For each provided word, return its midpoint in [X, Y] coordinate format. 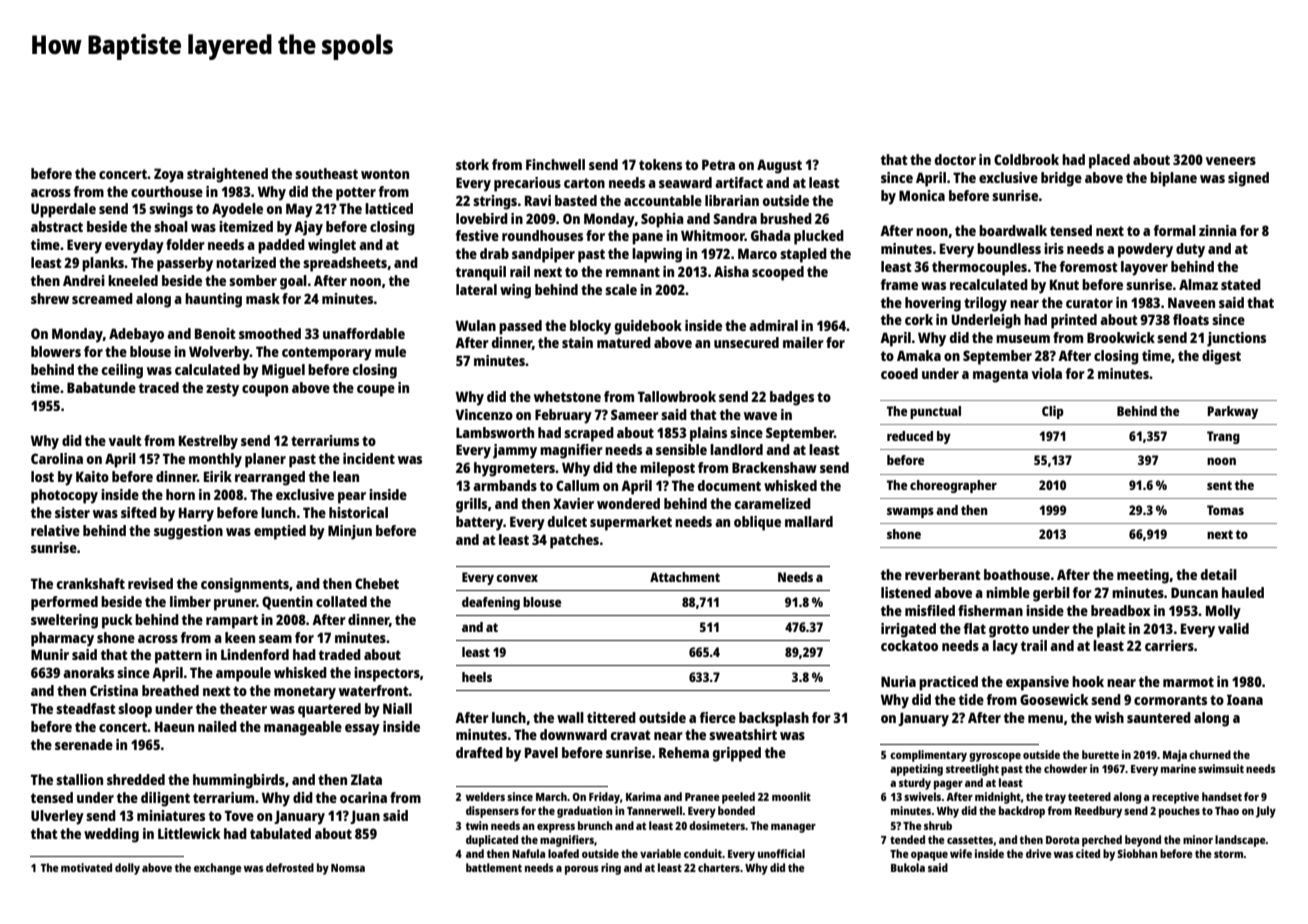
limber [190, 601]
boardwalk [1013, 230]
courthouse [167, 191]
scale [621, 289]
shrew [50, 298]
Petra [718, 164]
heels [477, 677]
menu [1045, 719]
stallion [79, 779]
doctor [955, 159]
